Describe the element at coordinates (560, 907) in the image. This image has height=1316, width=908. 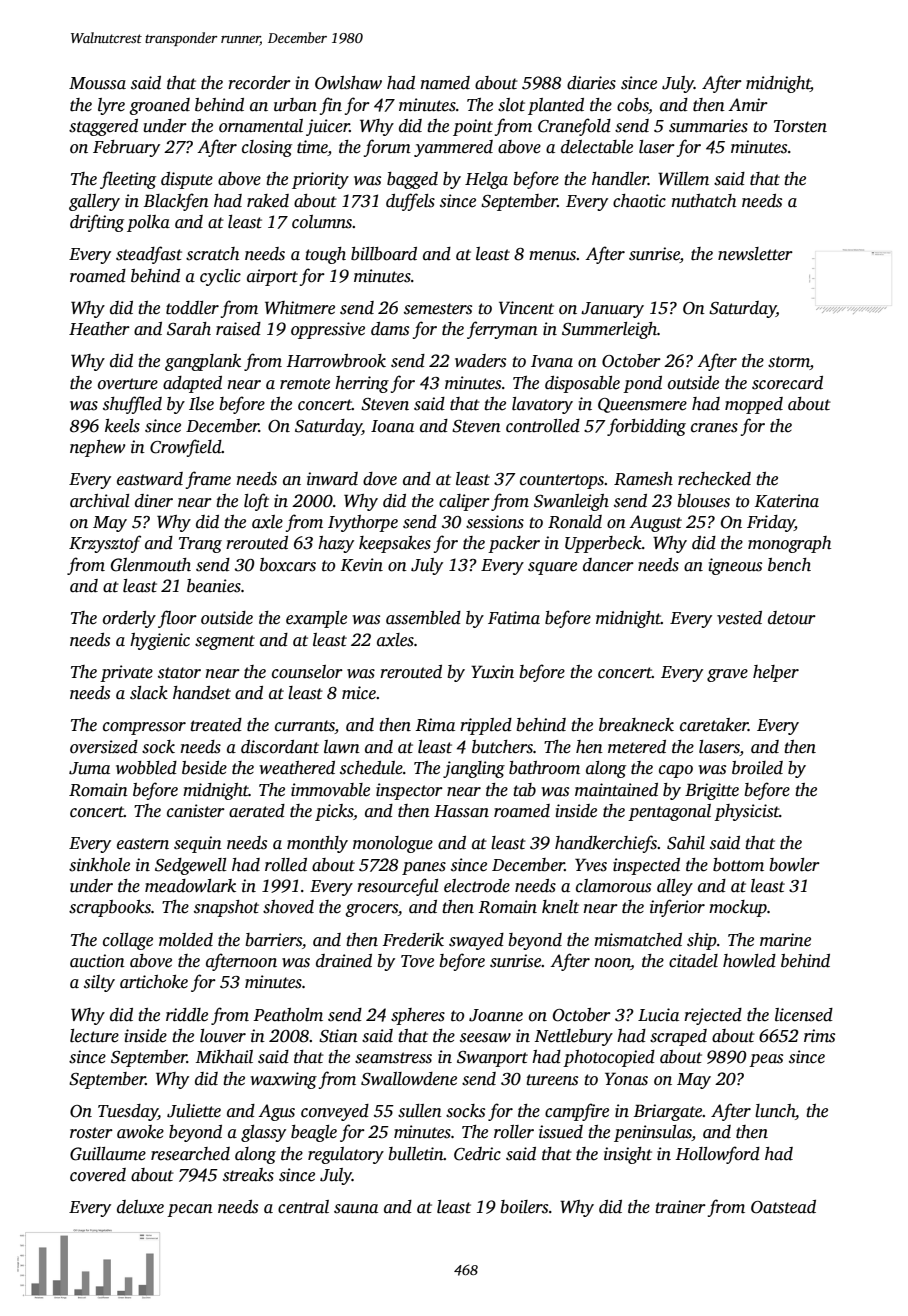
I see `knelt` at that location.
